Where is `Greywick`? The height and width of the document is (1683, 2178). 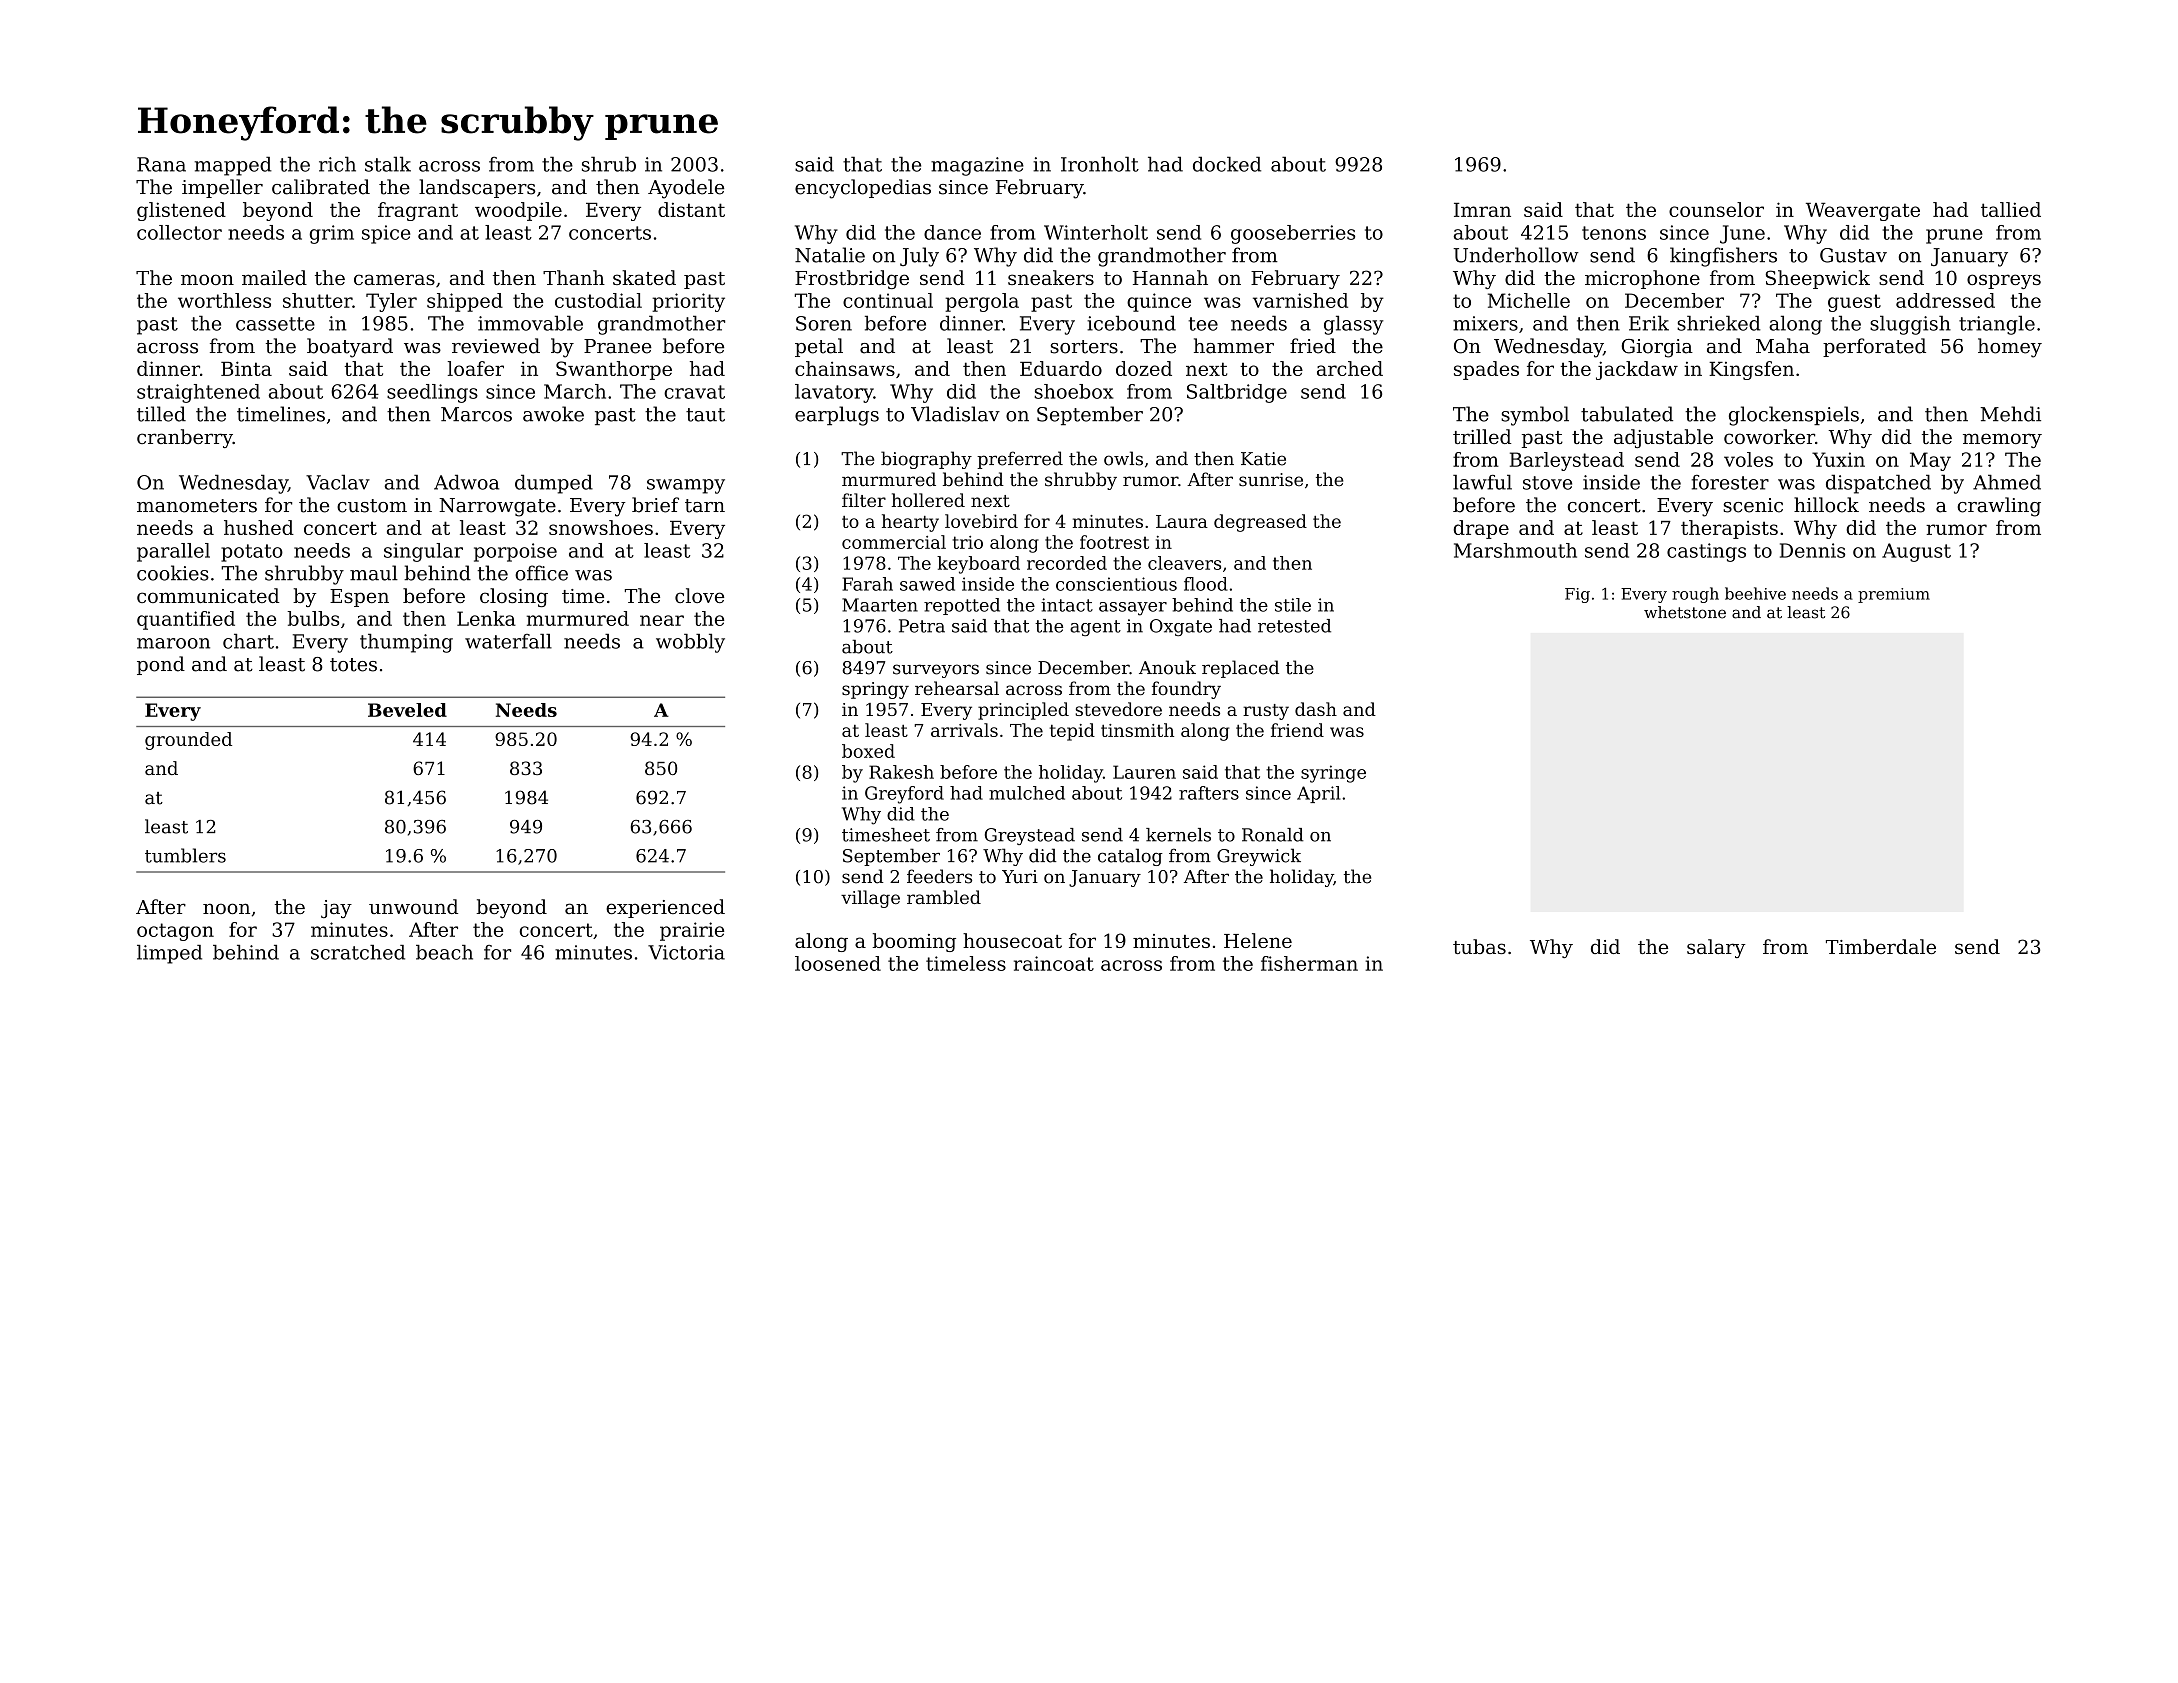
Greywick is located at coordinates (1259, 857).
